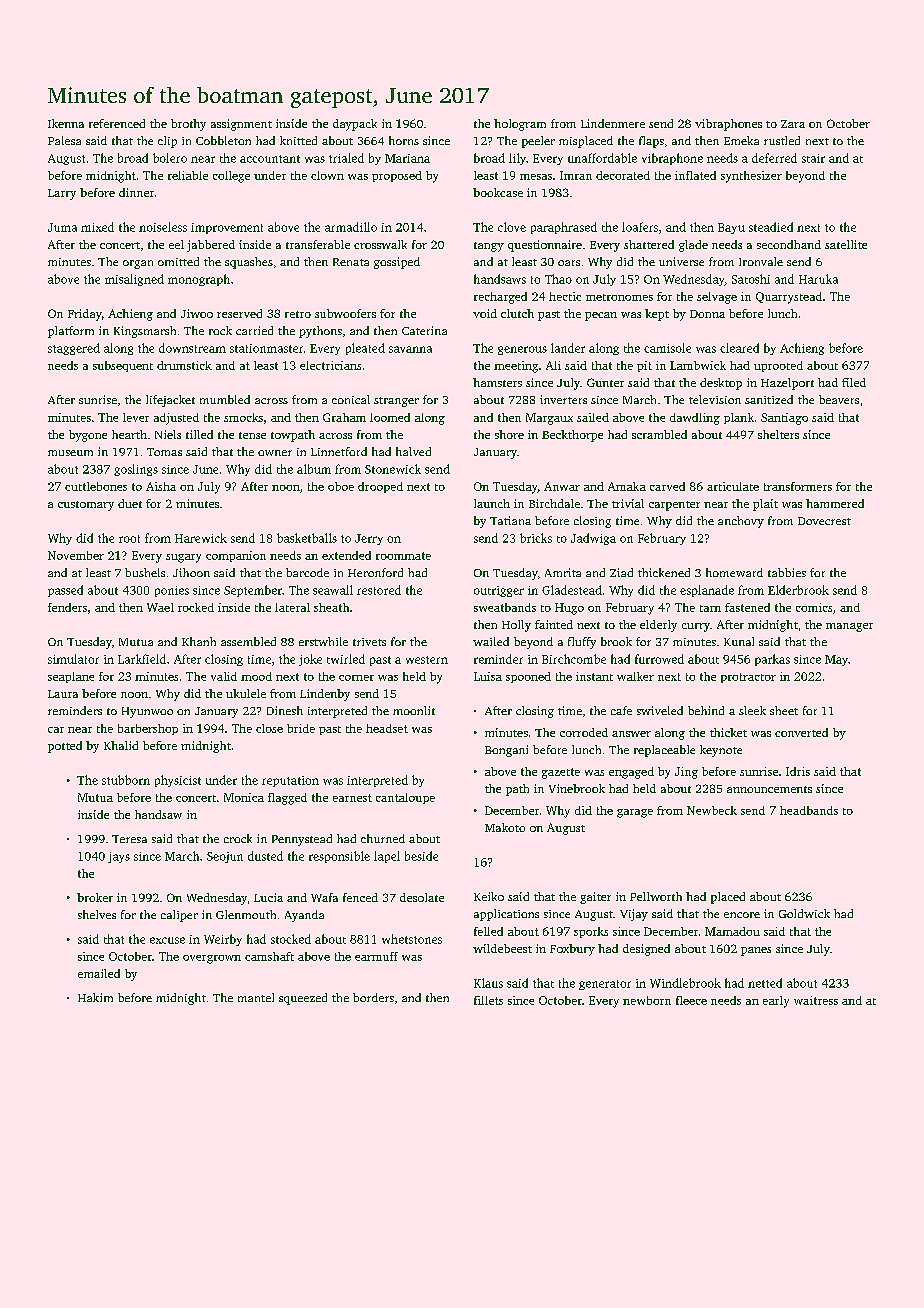 Image resolution: width=924 pixels, height=1308 pixels. I want to click on Renata, so click(351, 262).
